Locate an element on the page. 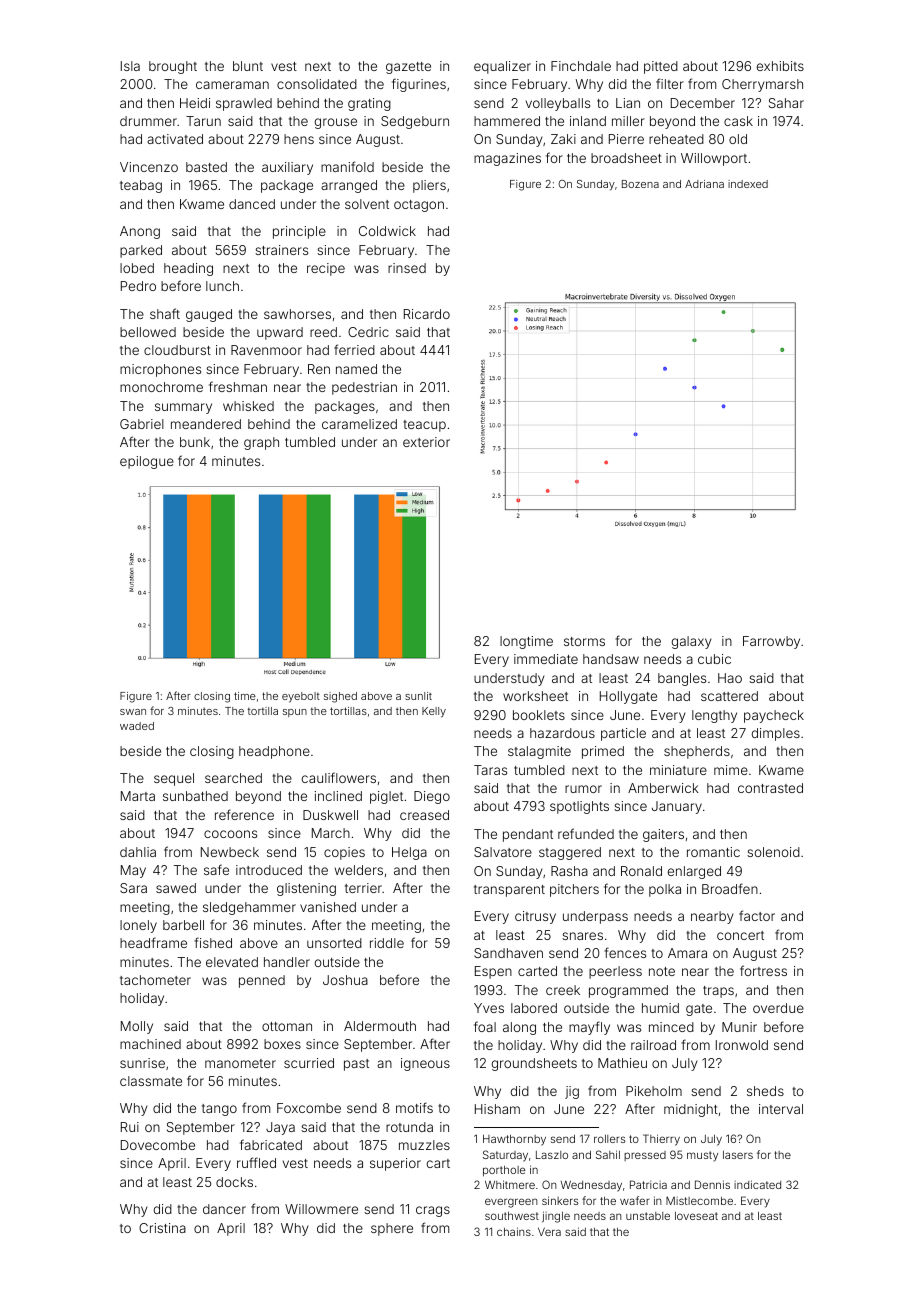 The image size is (924, 1308). pitted is located at coordinates (661, 67).
